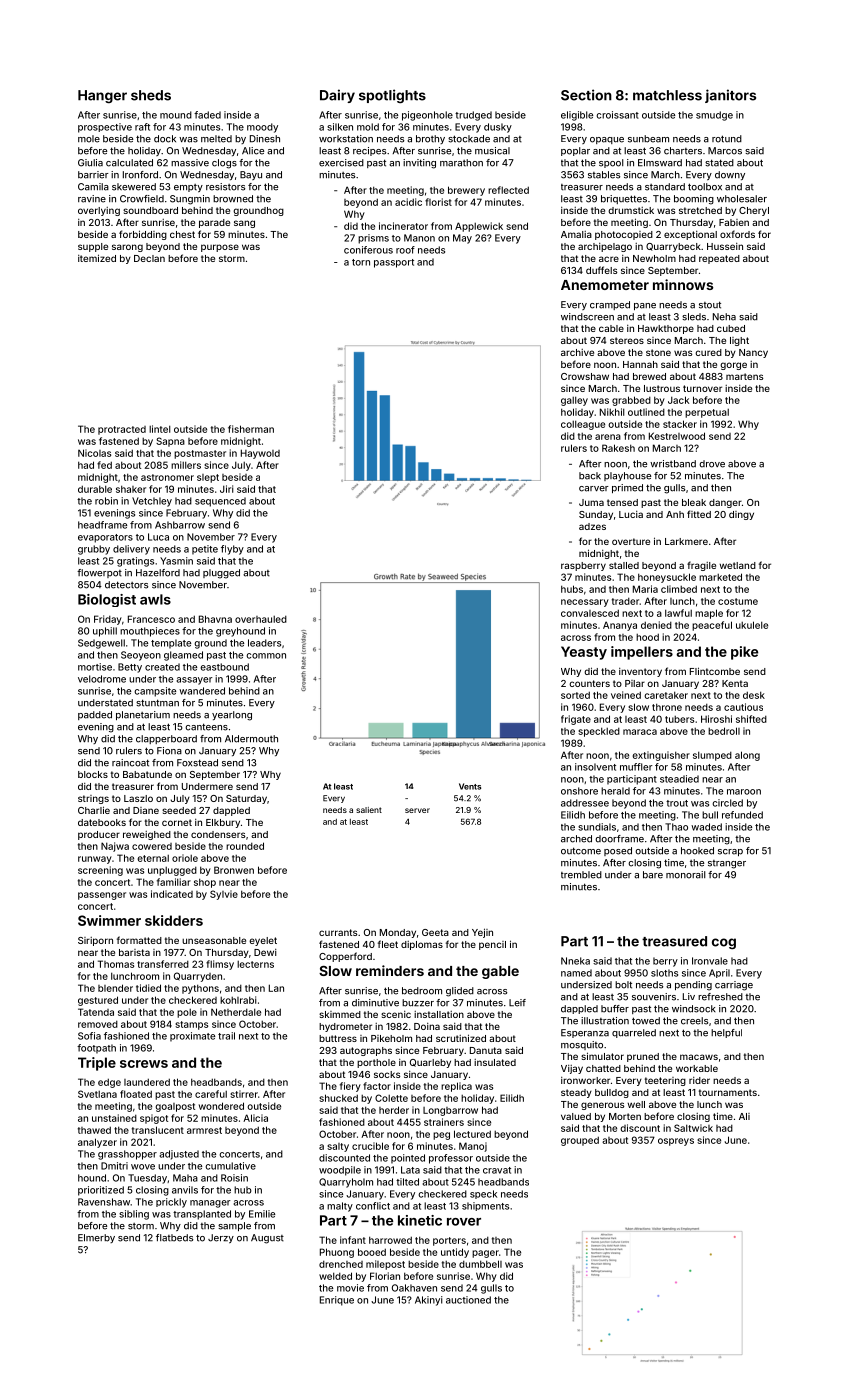 This screenshot has width=849, height=1400. Describe the element at coordinates (96, 1238) in the screenshot. I see `Elmerby` at that location.
